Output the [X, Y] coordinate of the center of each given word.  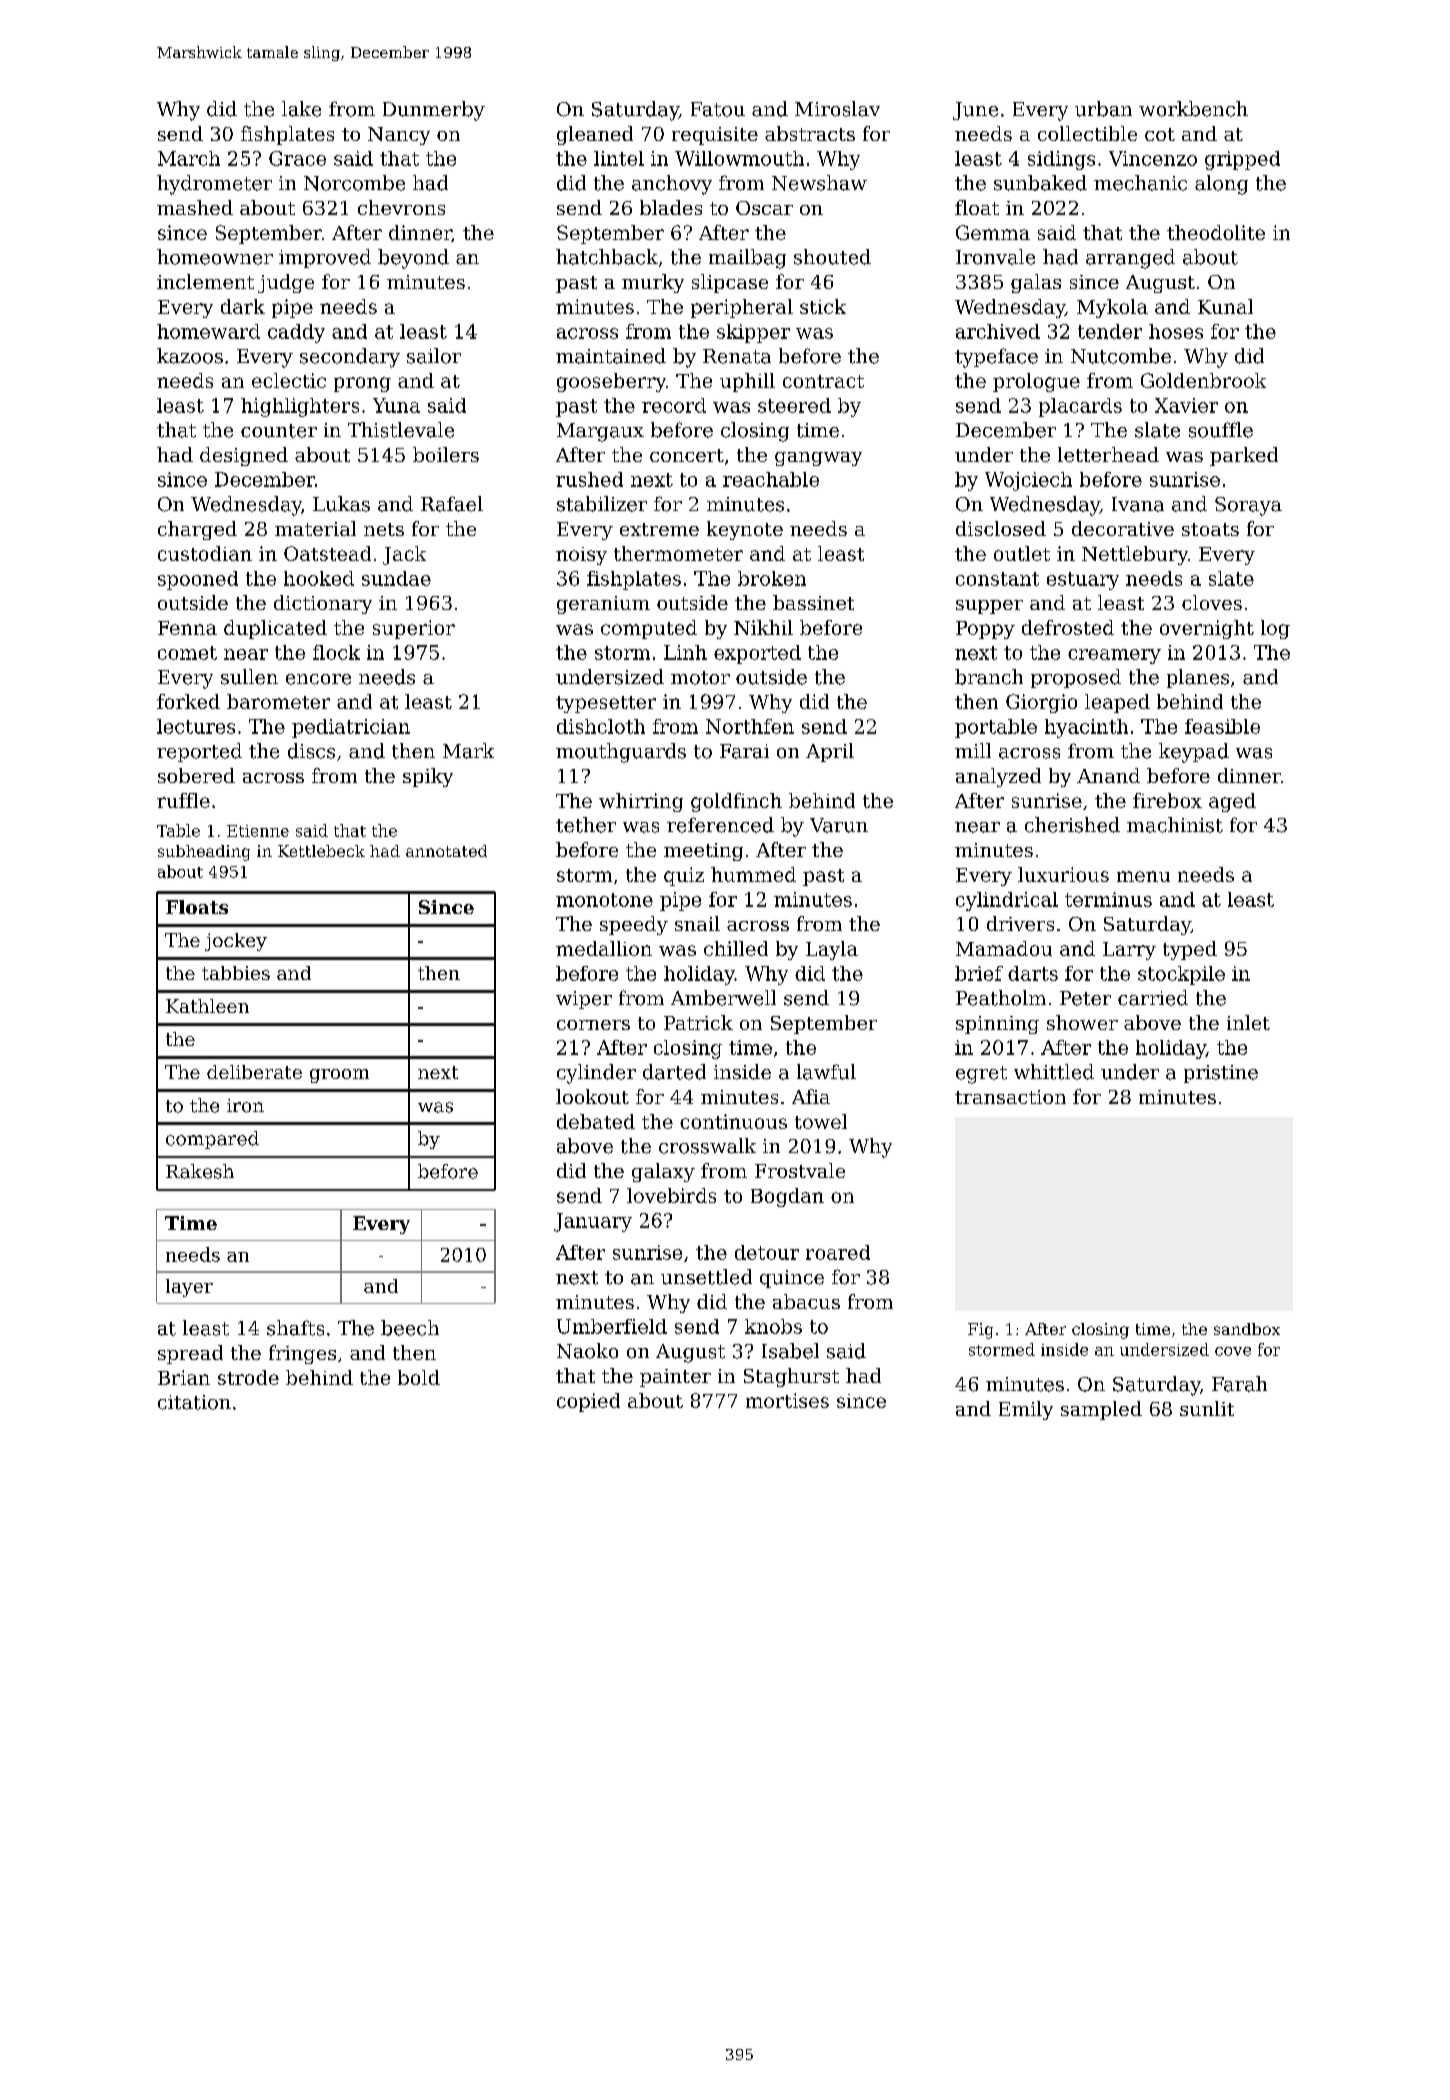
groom [339, 1076]
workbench [1193, 109]
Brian [184, 1377]
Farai [744, 751]
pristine [1221, 1074]
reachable [771, 479]
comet [187, 653]
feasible [1222, 726]
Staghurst [791, 1377]
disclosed [1001, 528]
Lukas [341, 504]
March [189, 158]
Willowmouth [739, 158]
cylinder [596, 1074]
